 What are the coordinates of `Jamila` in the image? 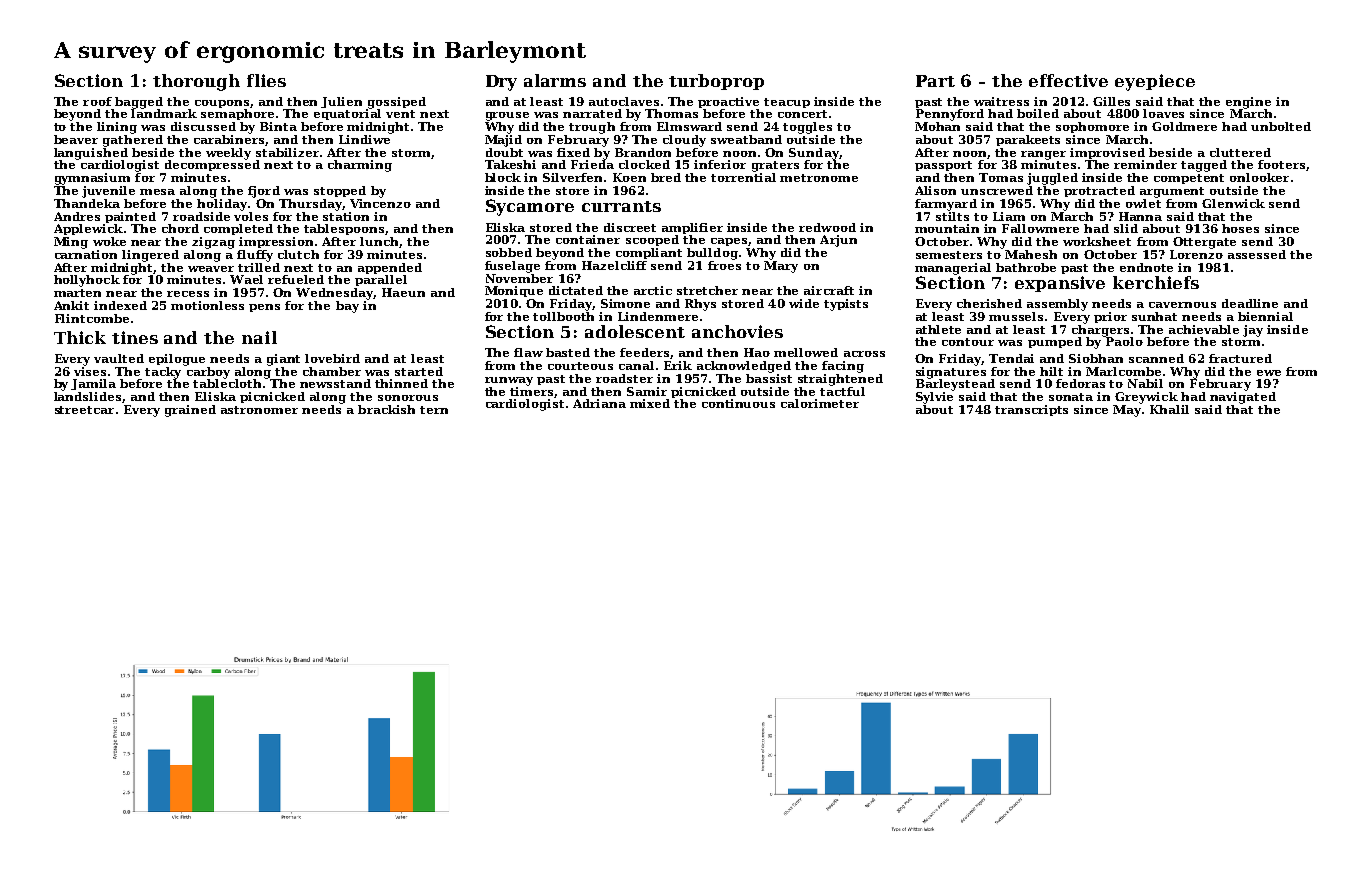 It's located at (93, 384).
